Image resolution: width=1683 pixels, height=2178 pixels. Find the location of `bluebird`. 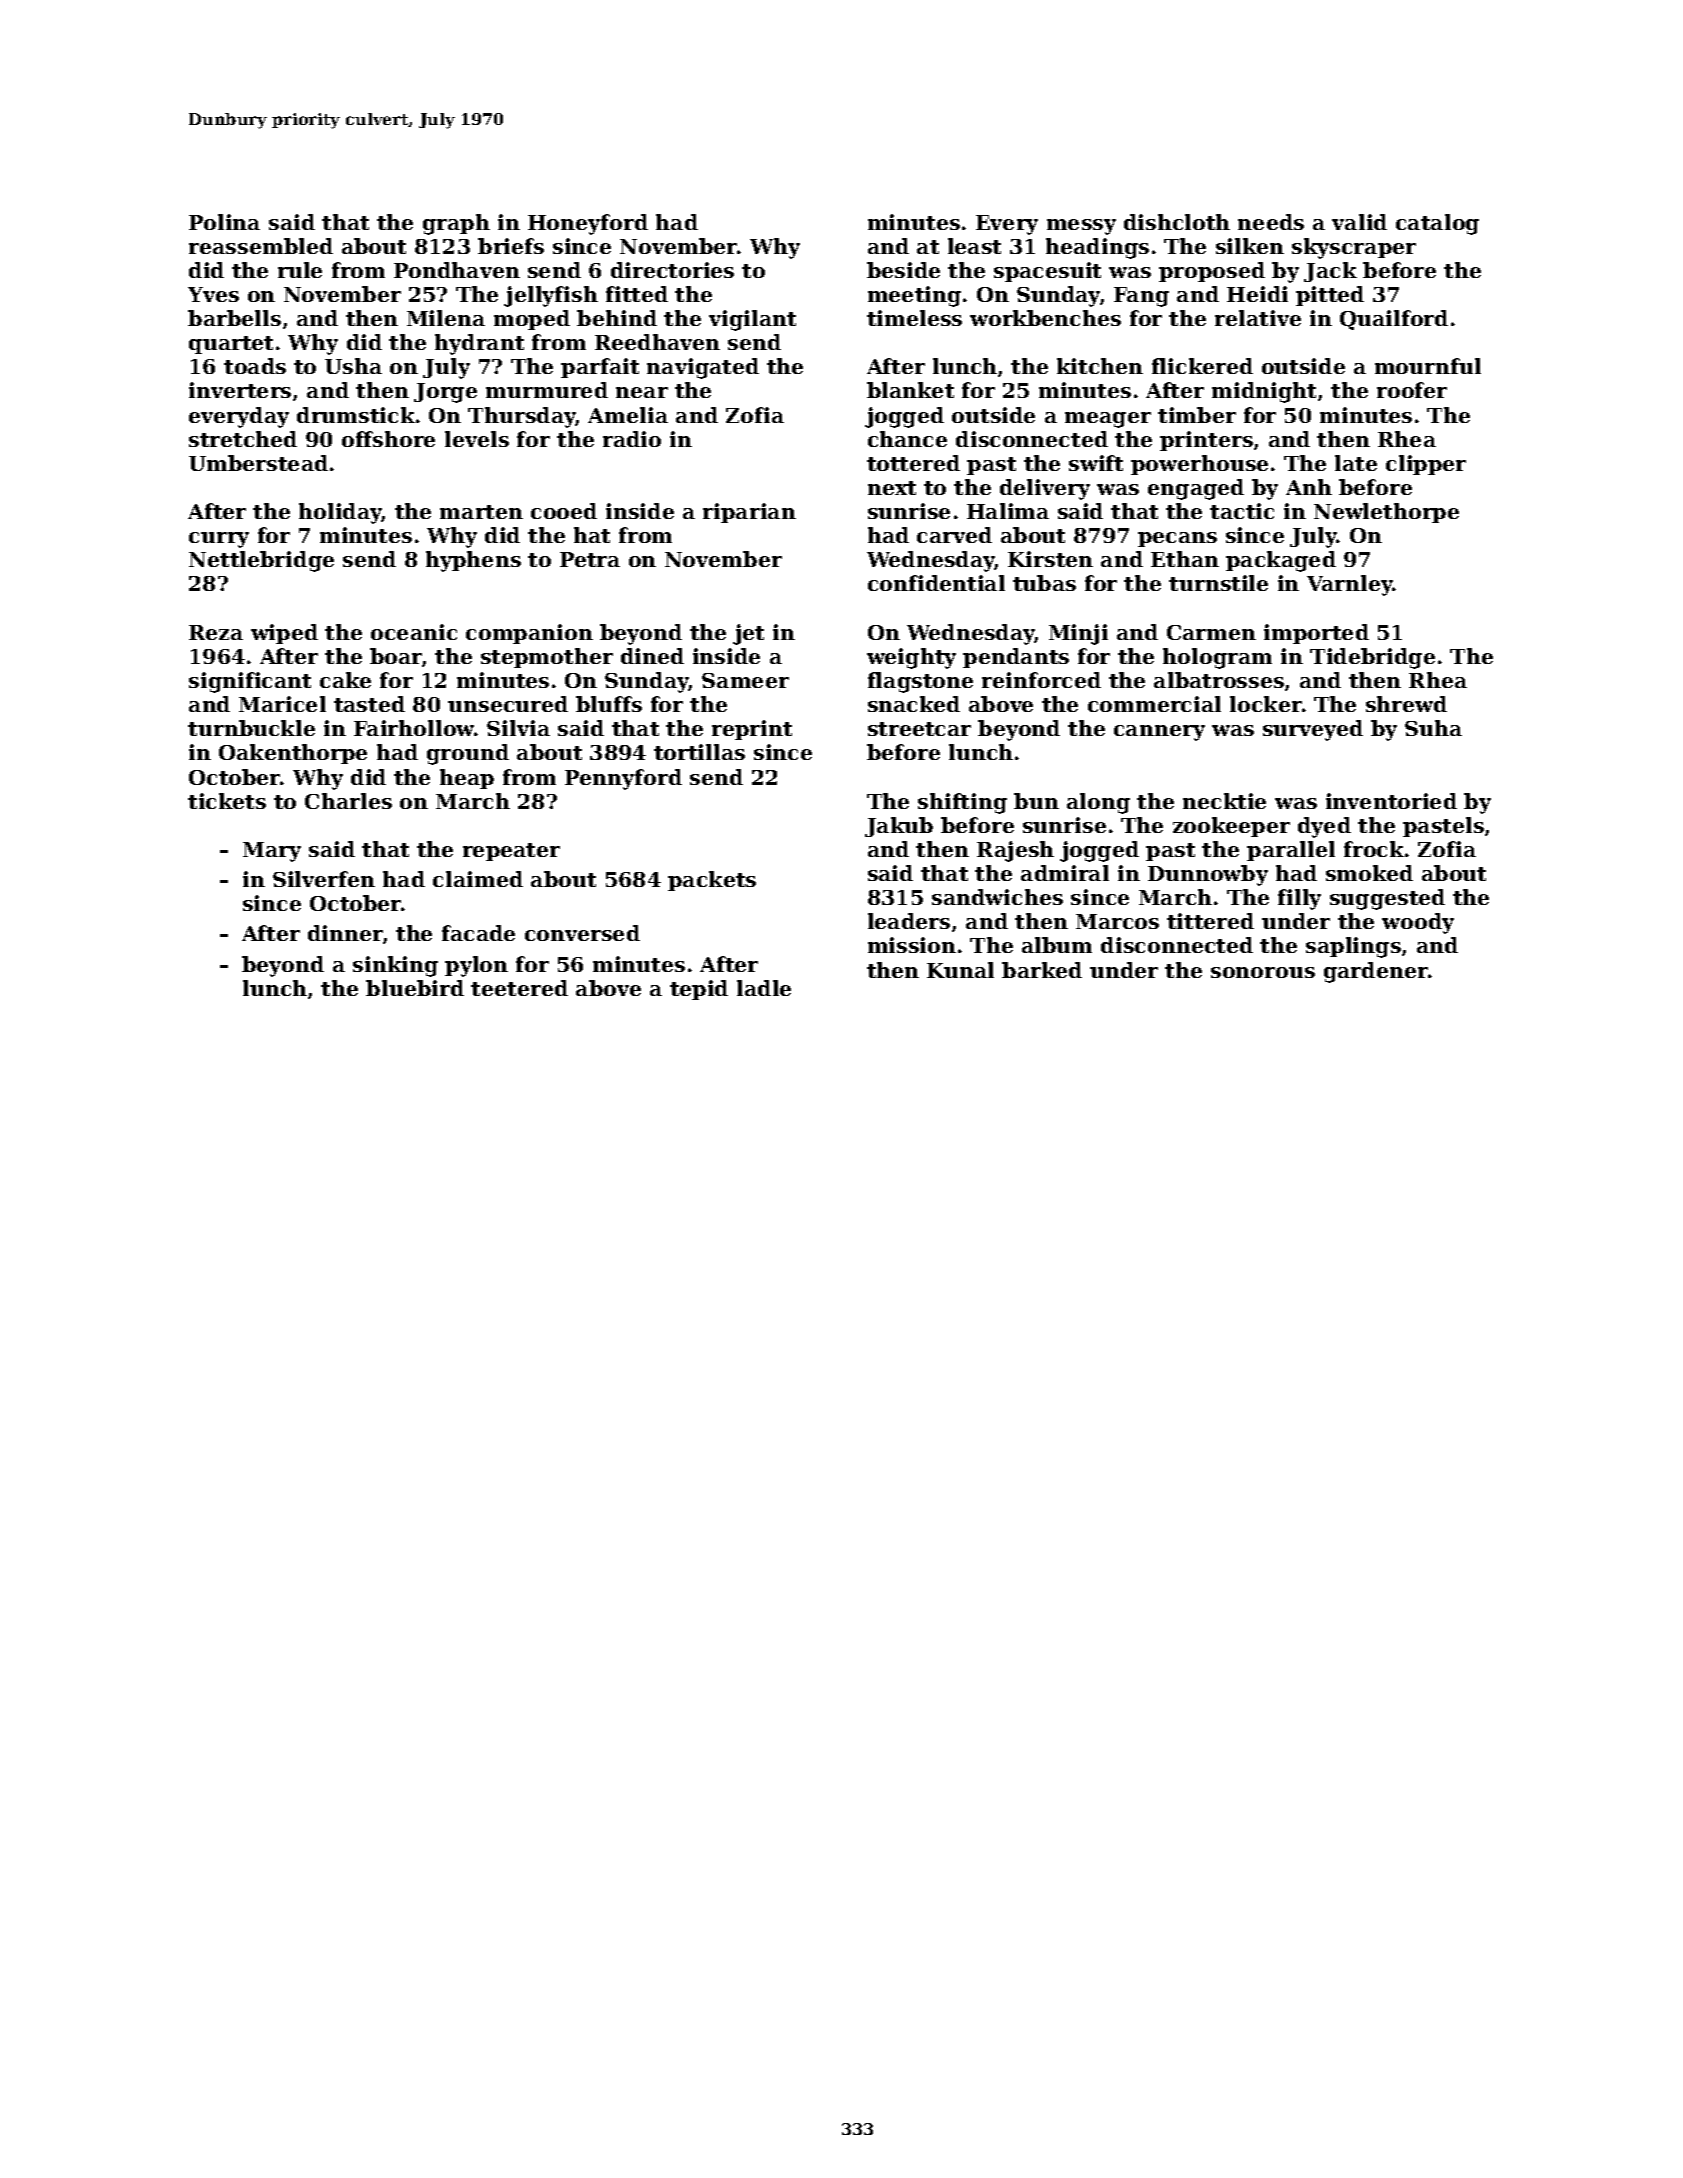

bluebird is located at coordinates (415, 988).
